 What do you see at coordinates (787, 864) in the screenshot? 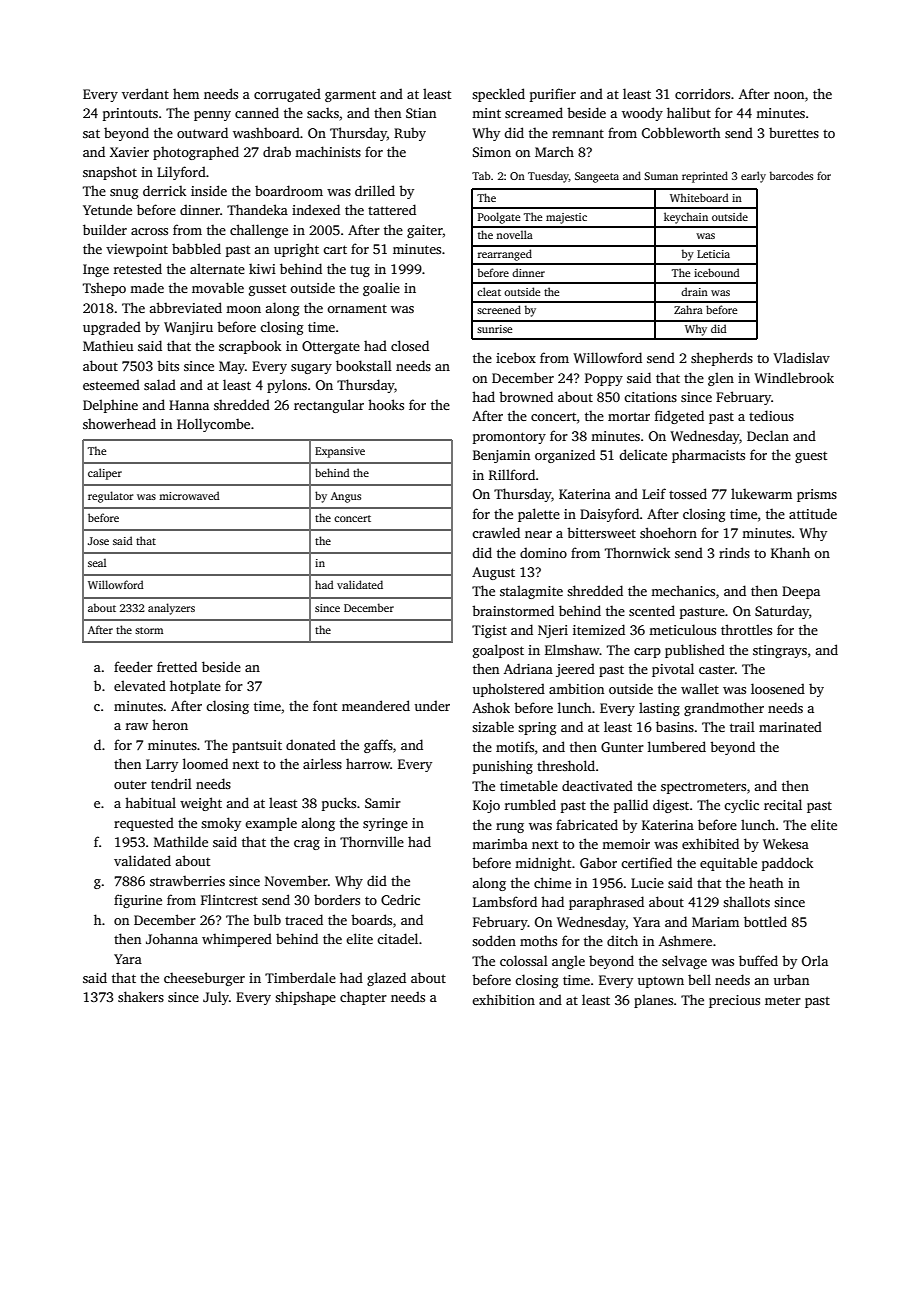
I see `paddock` at bounding box center [787, 864].
